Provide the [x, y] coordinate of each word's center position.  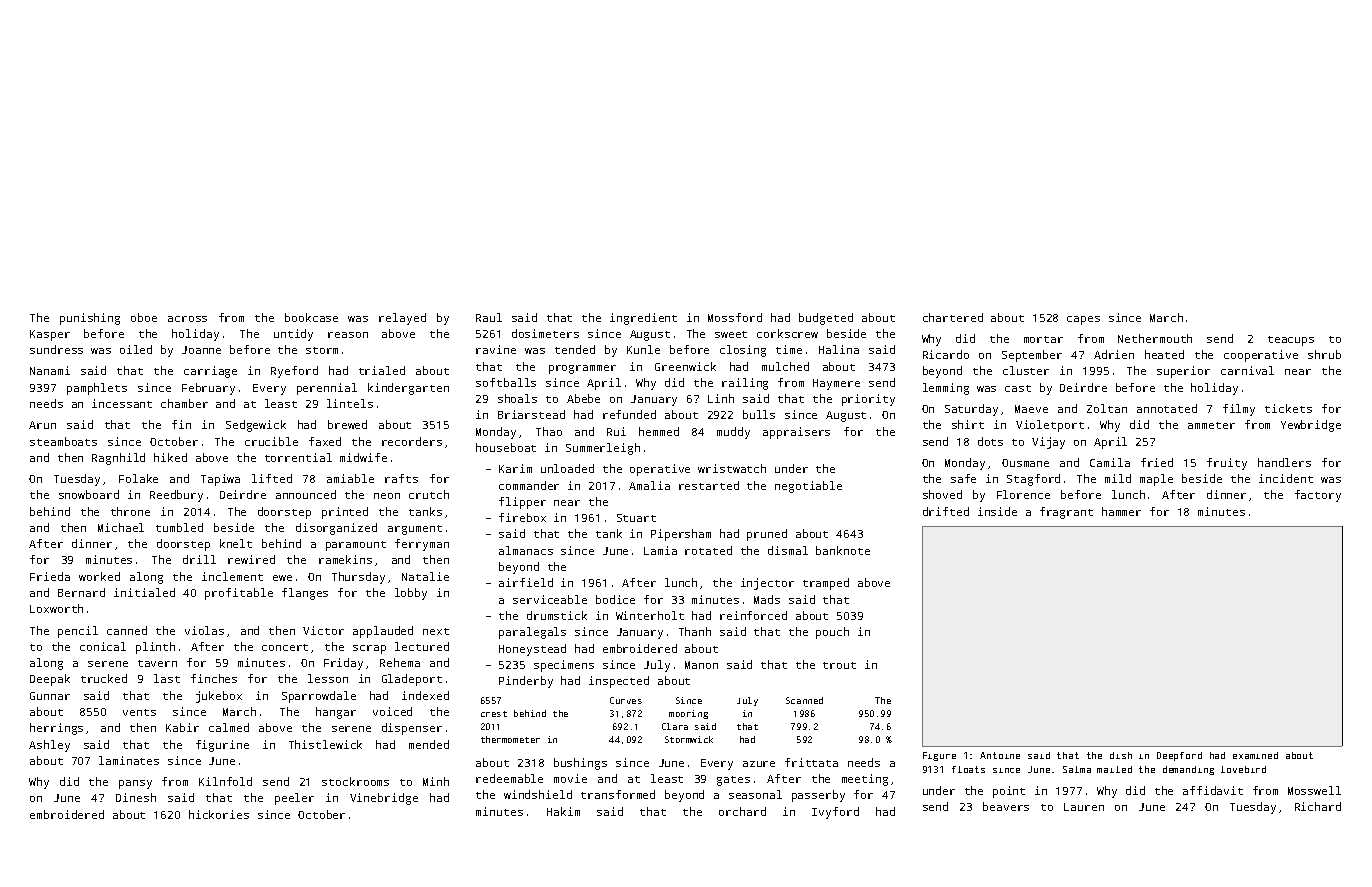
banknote [843, 550]
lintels [350, 403]
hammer [1121, 511]
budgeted [826, 319]
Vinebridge [384, 799]
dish [1121, 755]
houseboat [506, 447]
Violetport [1050, 426]
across [187, 319]
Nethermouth [1155, 338]
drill [199, 559]
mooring [688, 714]
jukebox [219, 697]
